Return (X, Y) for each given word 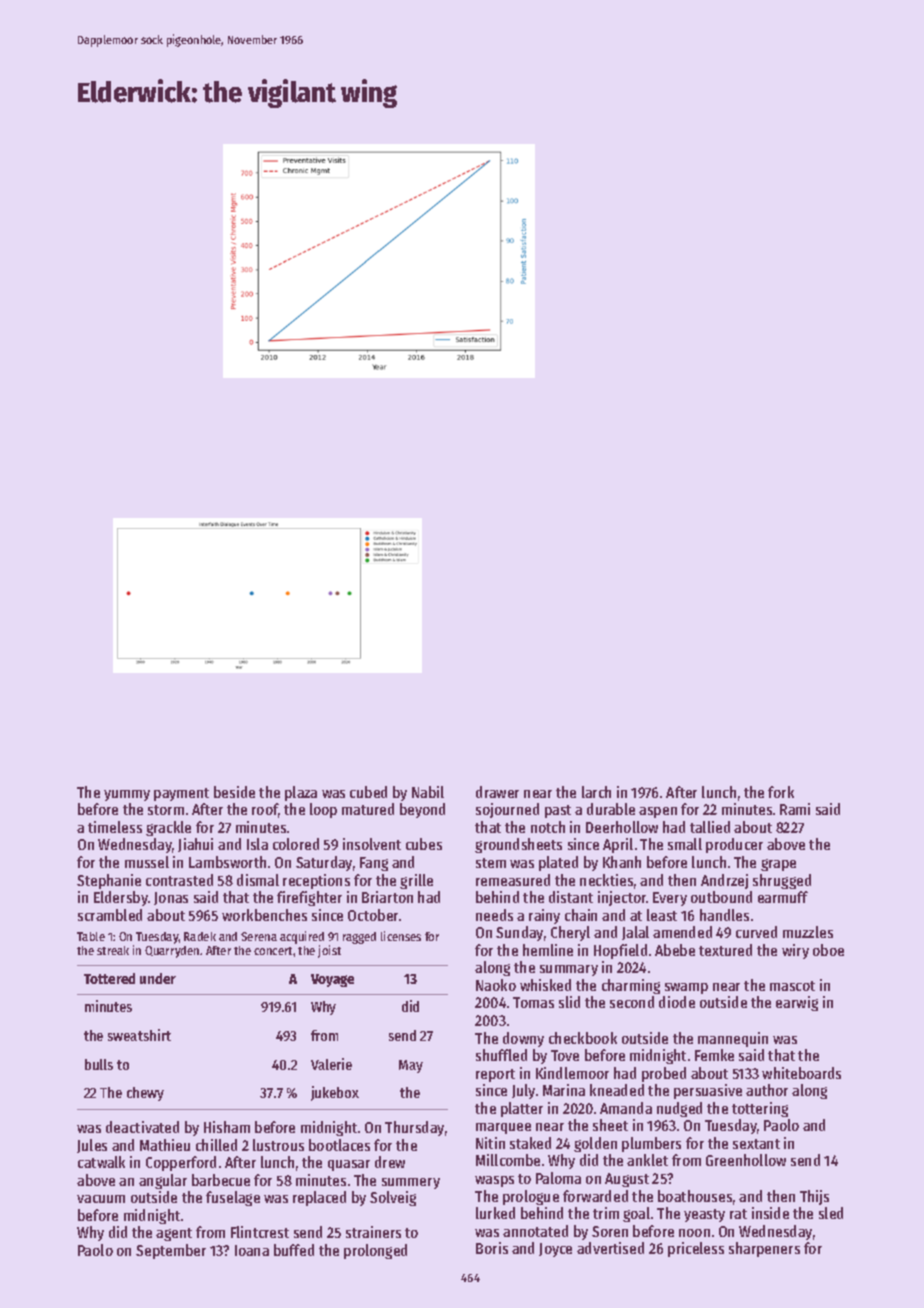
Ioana (252, 1250)
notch (548, 827)
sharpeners (764, 1249)
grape (778, 865)
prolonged (375, 1251)
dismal (258, 880)
